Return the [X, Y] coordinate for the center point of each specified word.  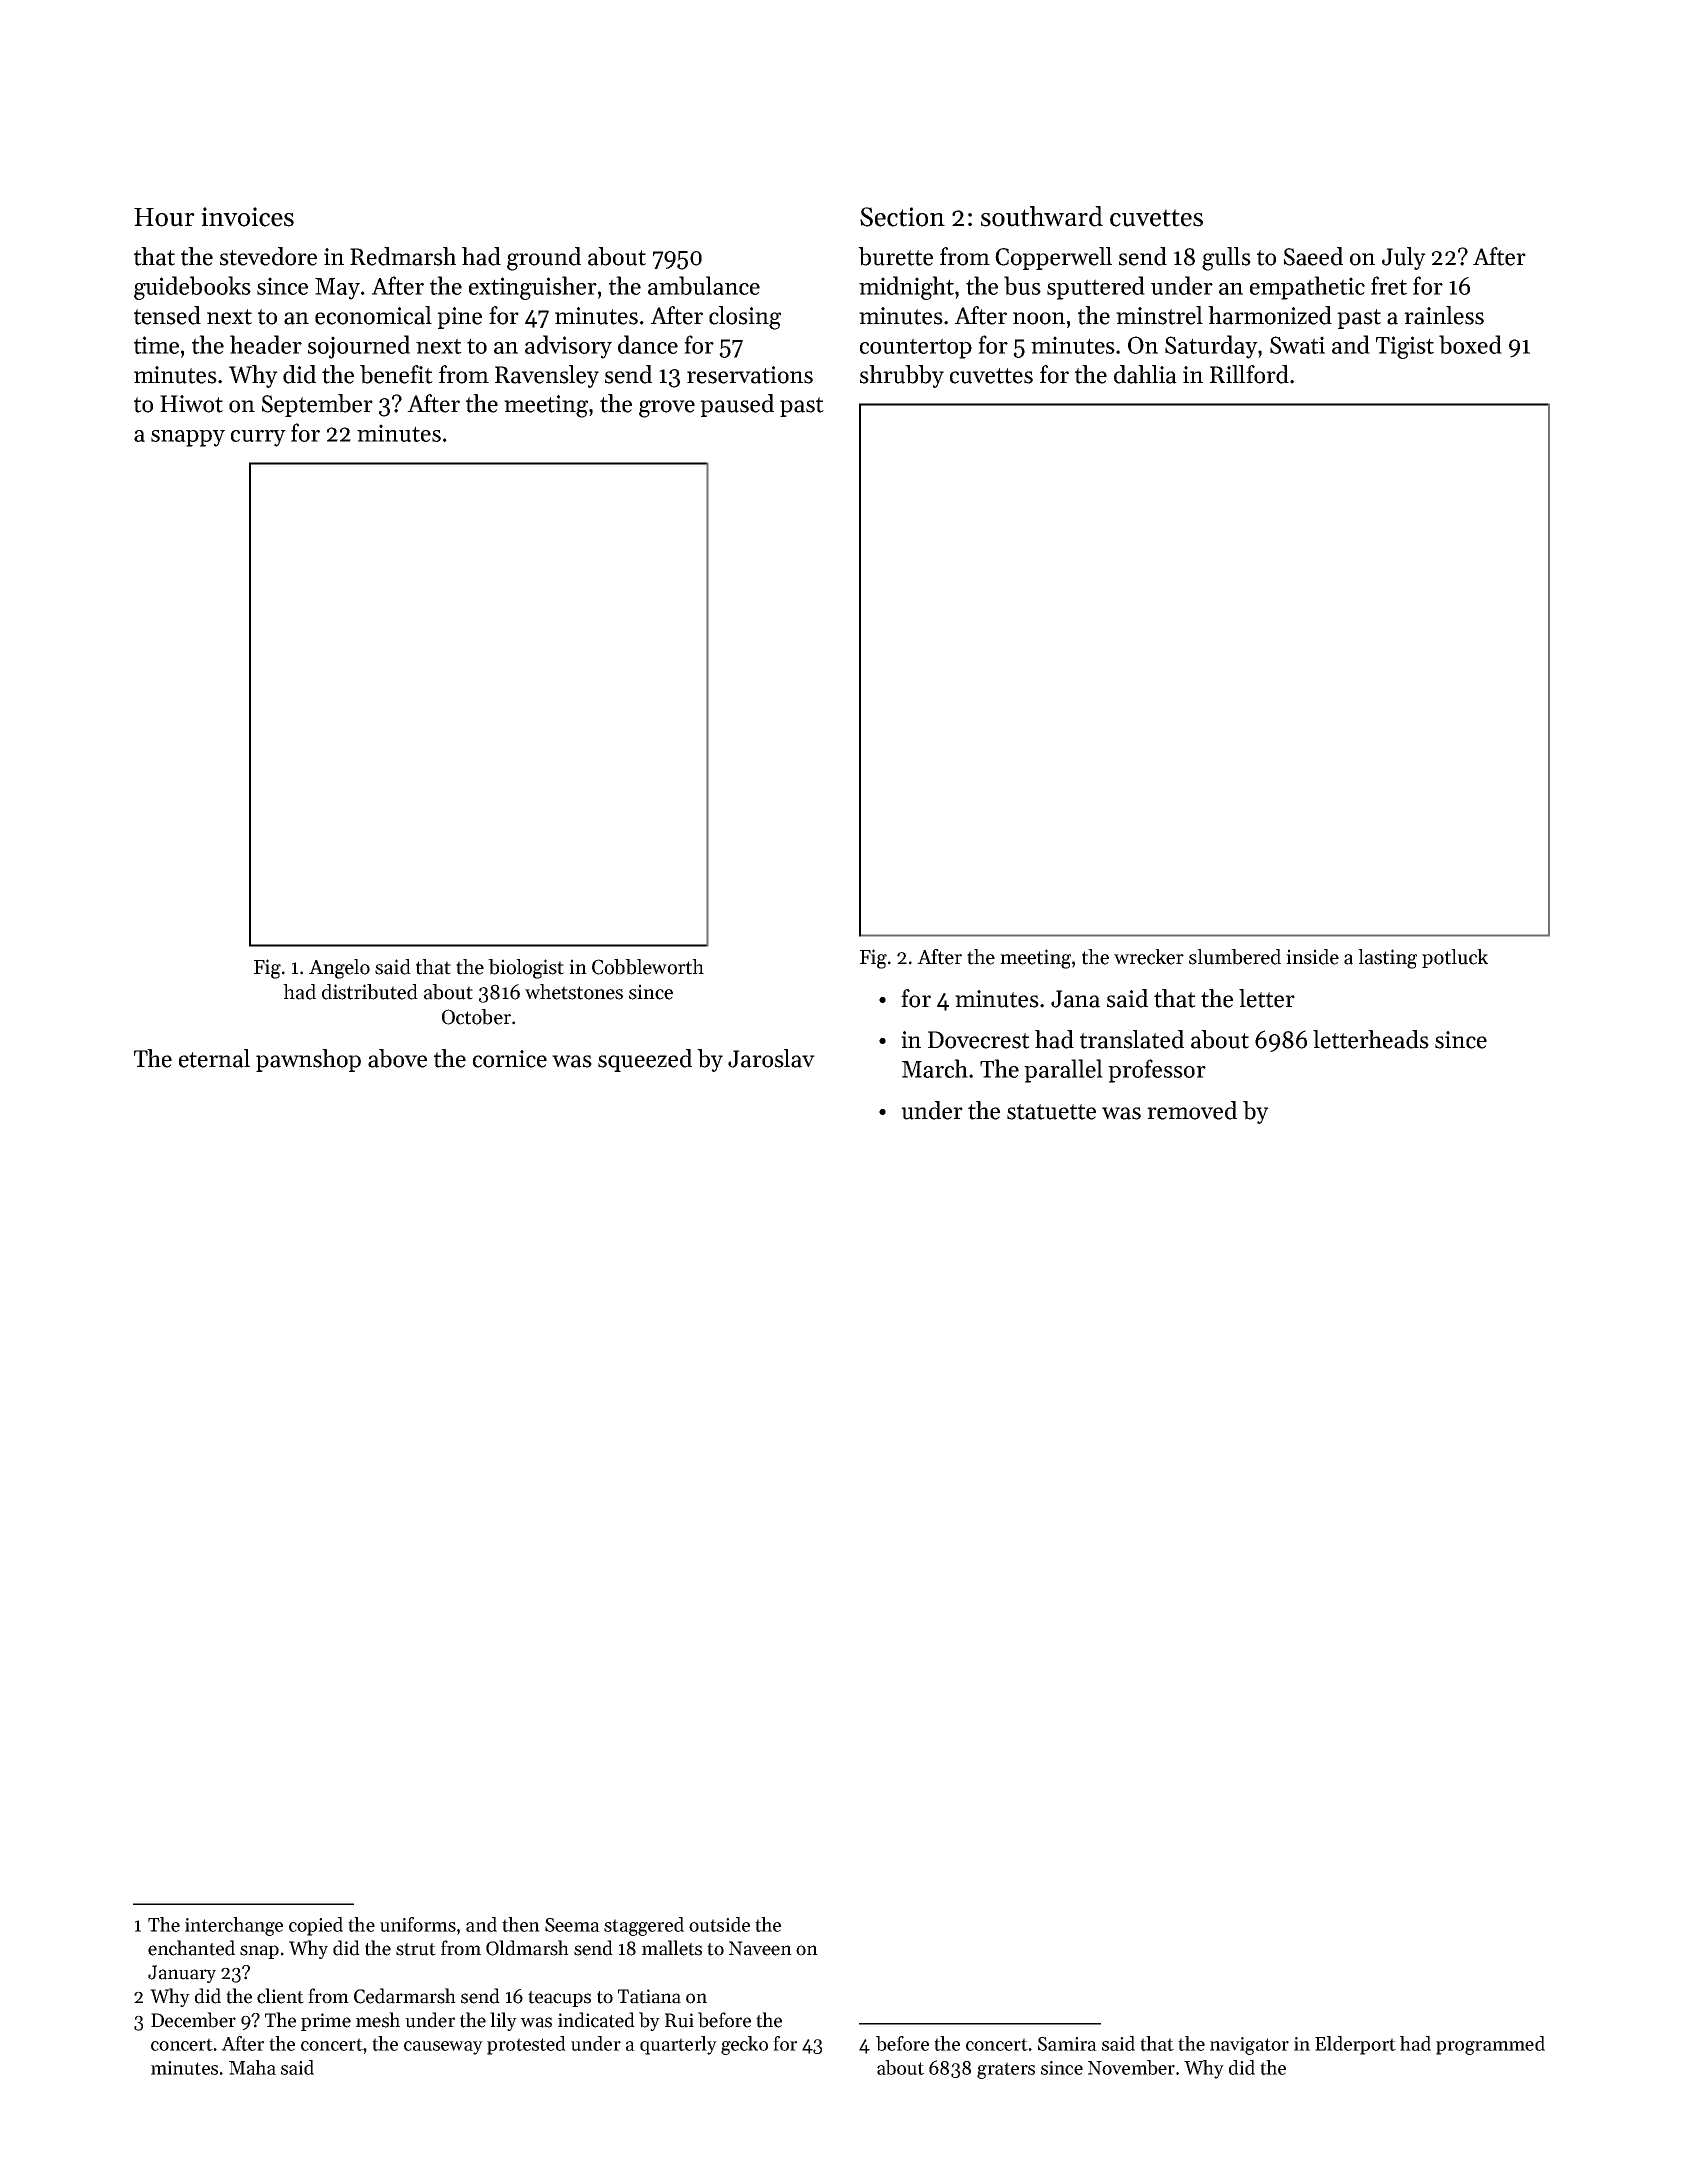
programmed [1490, 2045]
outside [719, 1924]
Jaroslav [771, 1058]
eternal [214, 1058]
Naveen [760, 1948]
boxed [1470, 344]
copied [316, 1926]
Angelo [339, 969]
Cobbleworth [648, 967]
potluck [1455, 958]
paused [737, 405]
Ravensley [547, 376]
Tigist [1405, 347]
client [280, 1996]
